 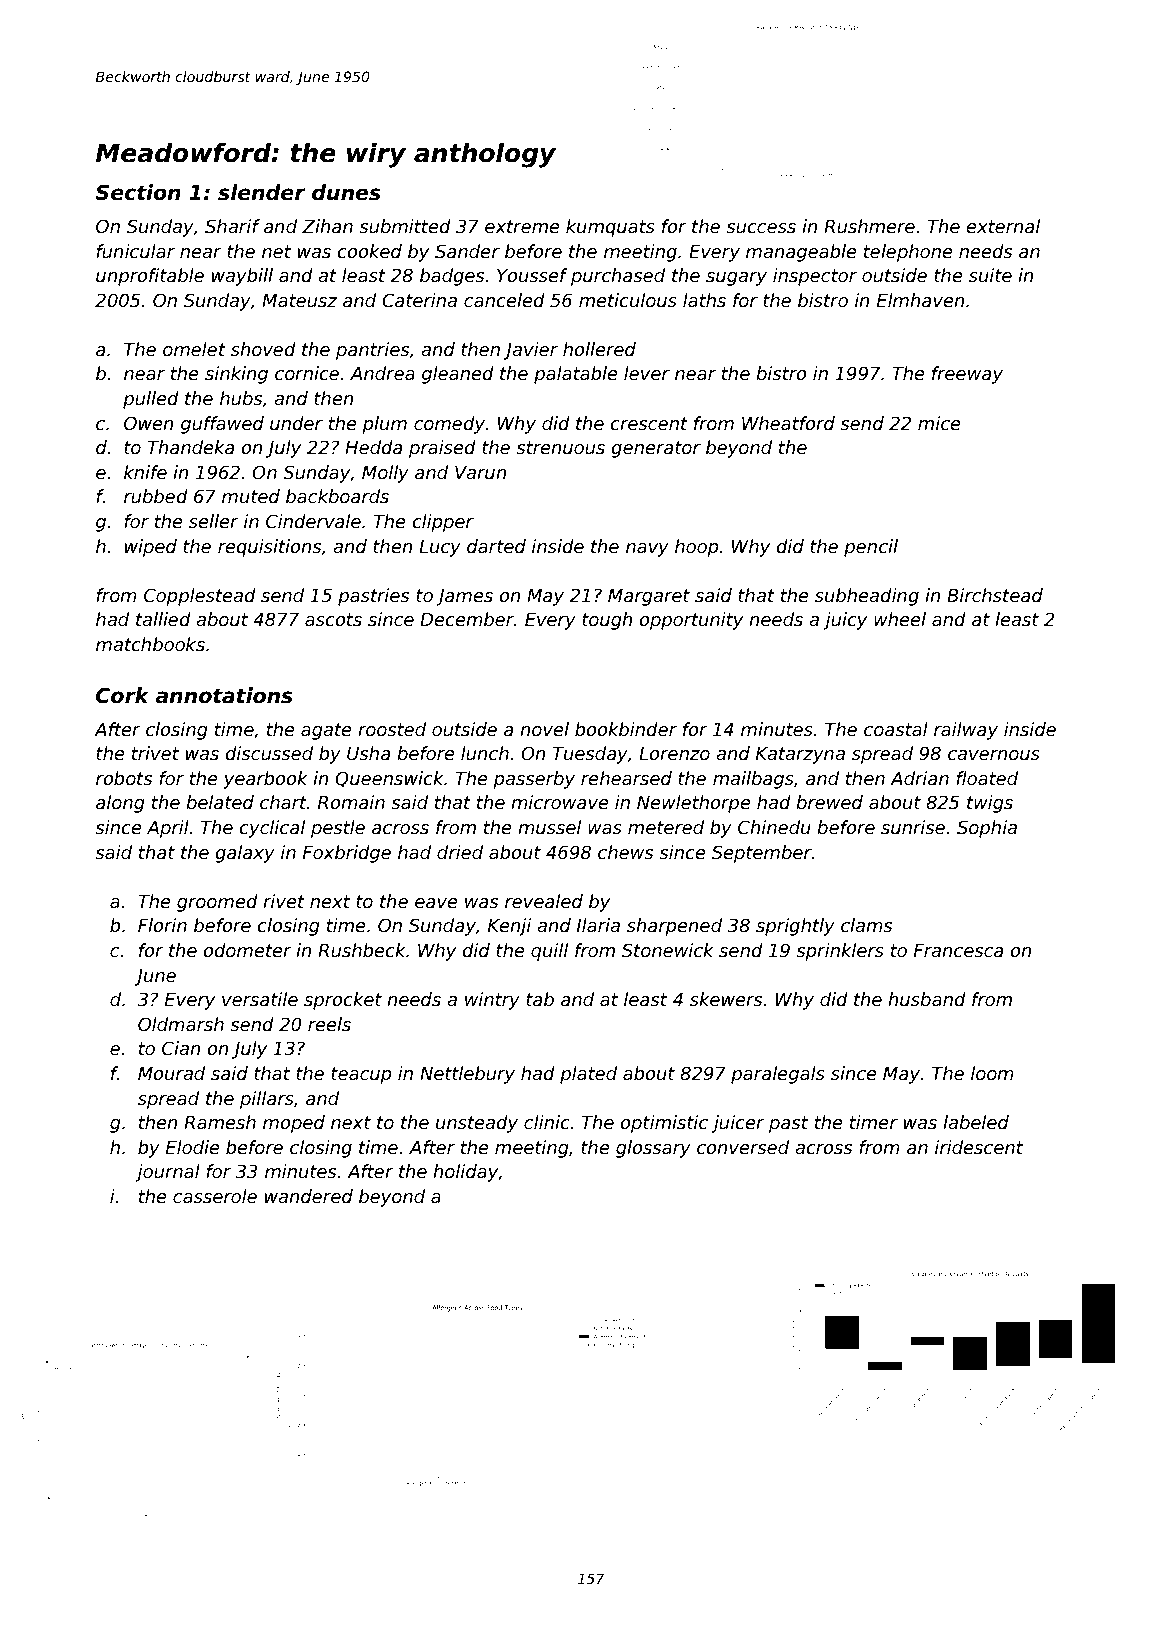 I want to click on Rushmere, so click(x=869, y=226).
